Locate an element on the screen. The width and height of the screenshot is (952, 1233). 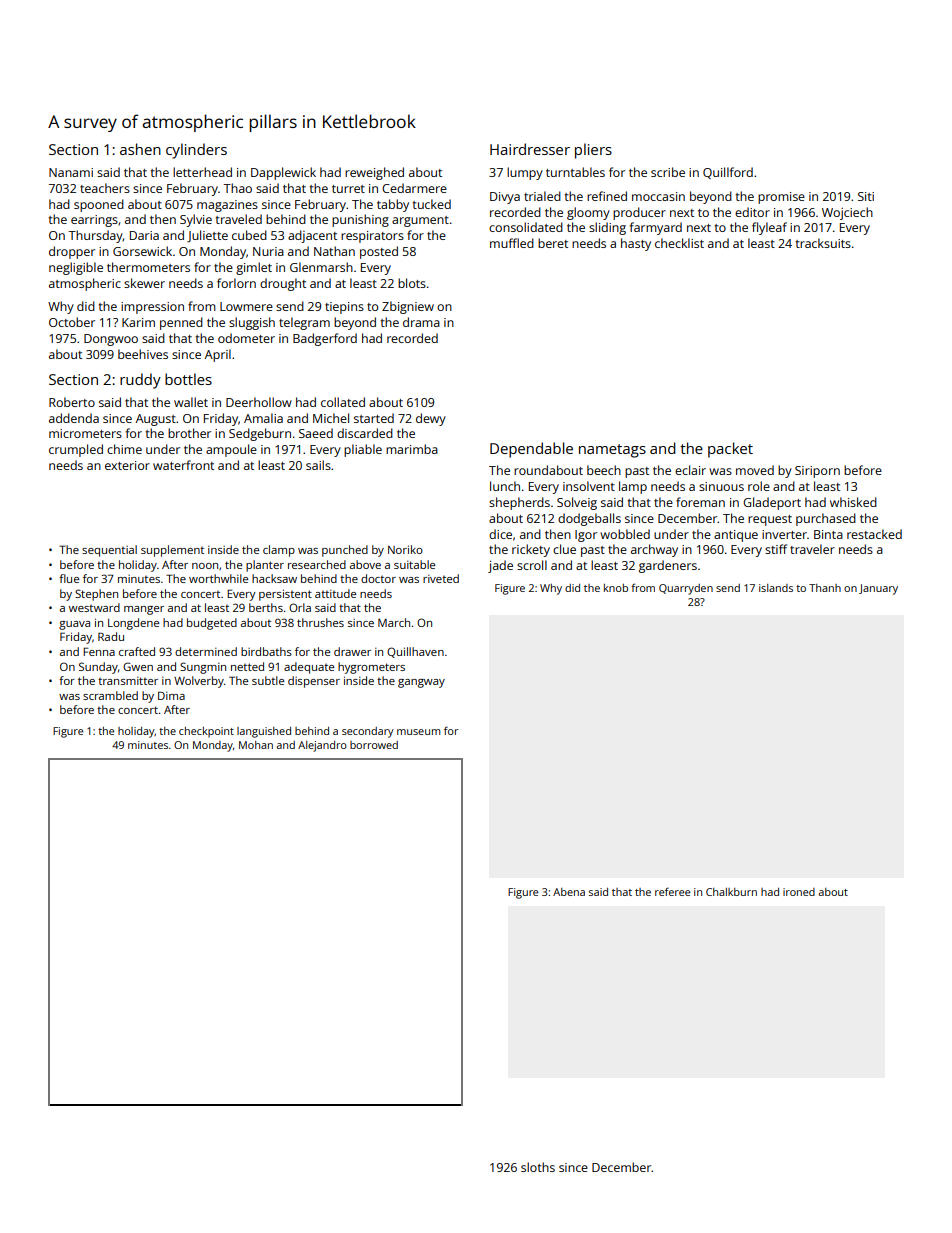
beech is located at coordinates (604, 470).
